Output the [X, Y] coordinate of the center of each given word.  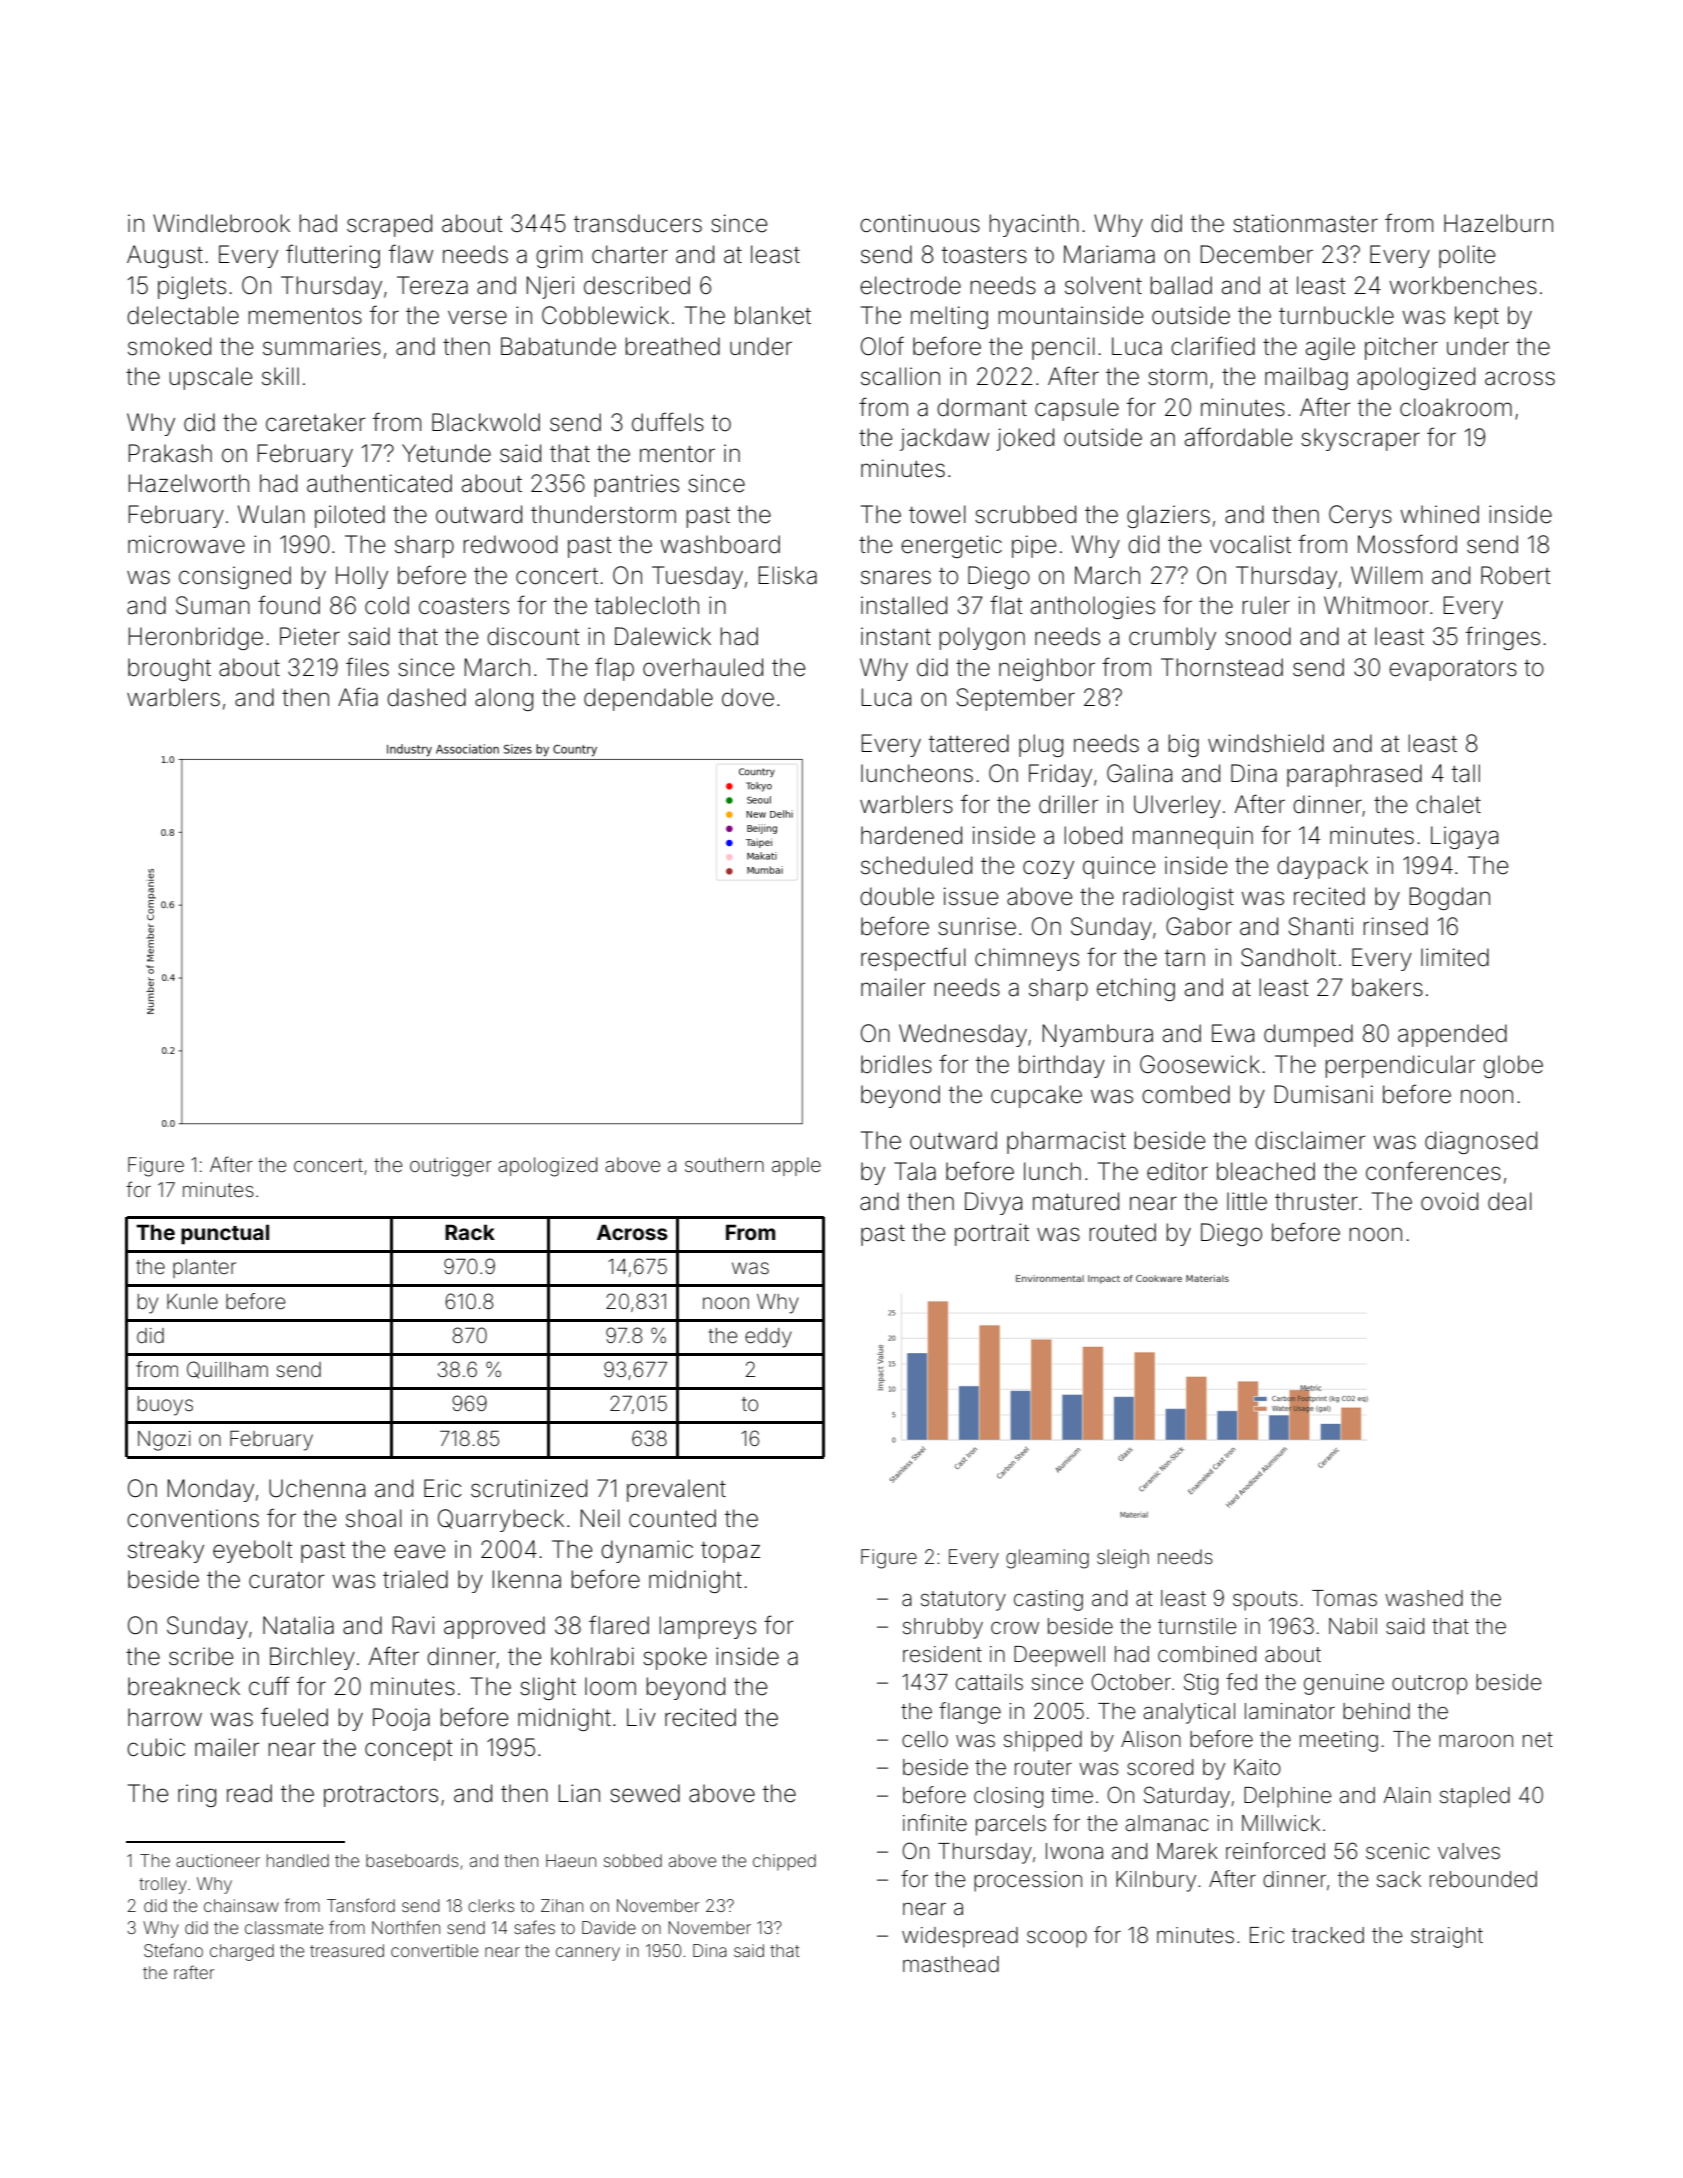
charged [242, 1952]
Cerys [1360, 516]
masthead [951, 1964]
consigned [235, 577]
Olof [882, 346]
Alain [1407, 1795]
